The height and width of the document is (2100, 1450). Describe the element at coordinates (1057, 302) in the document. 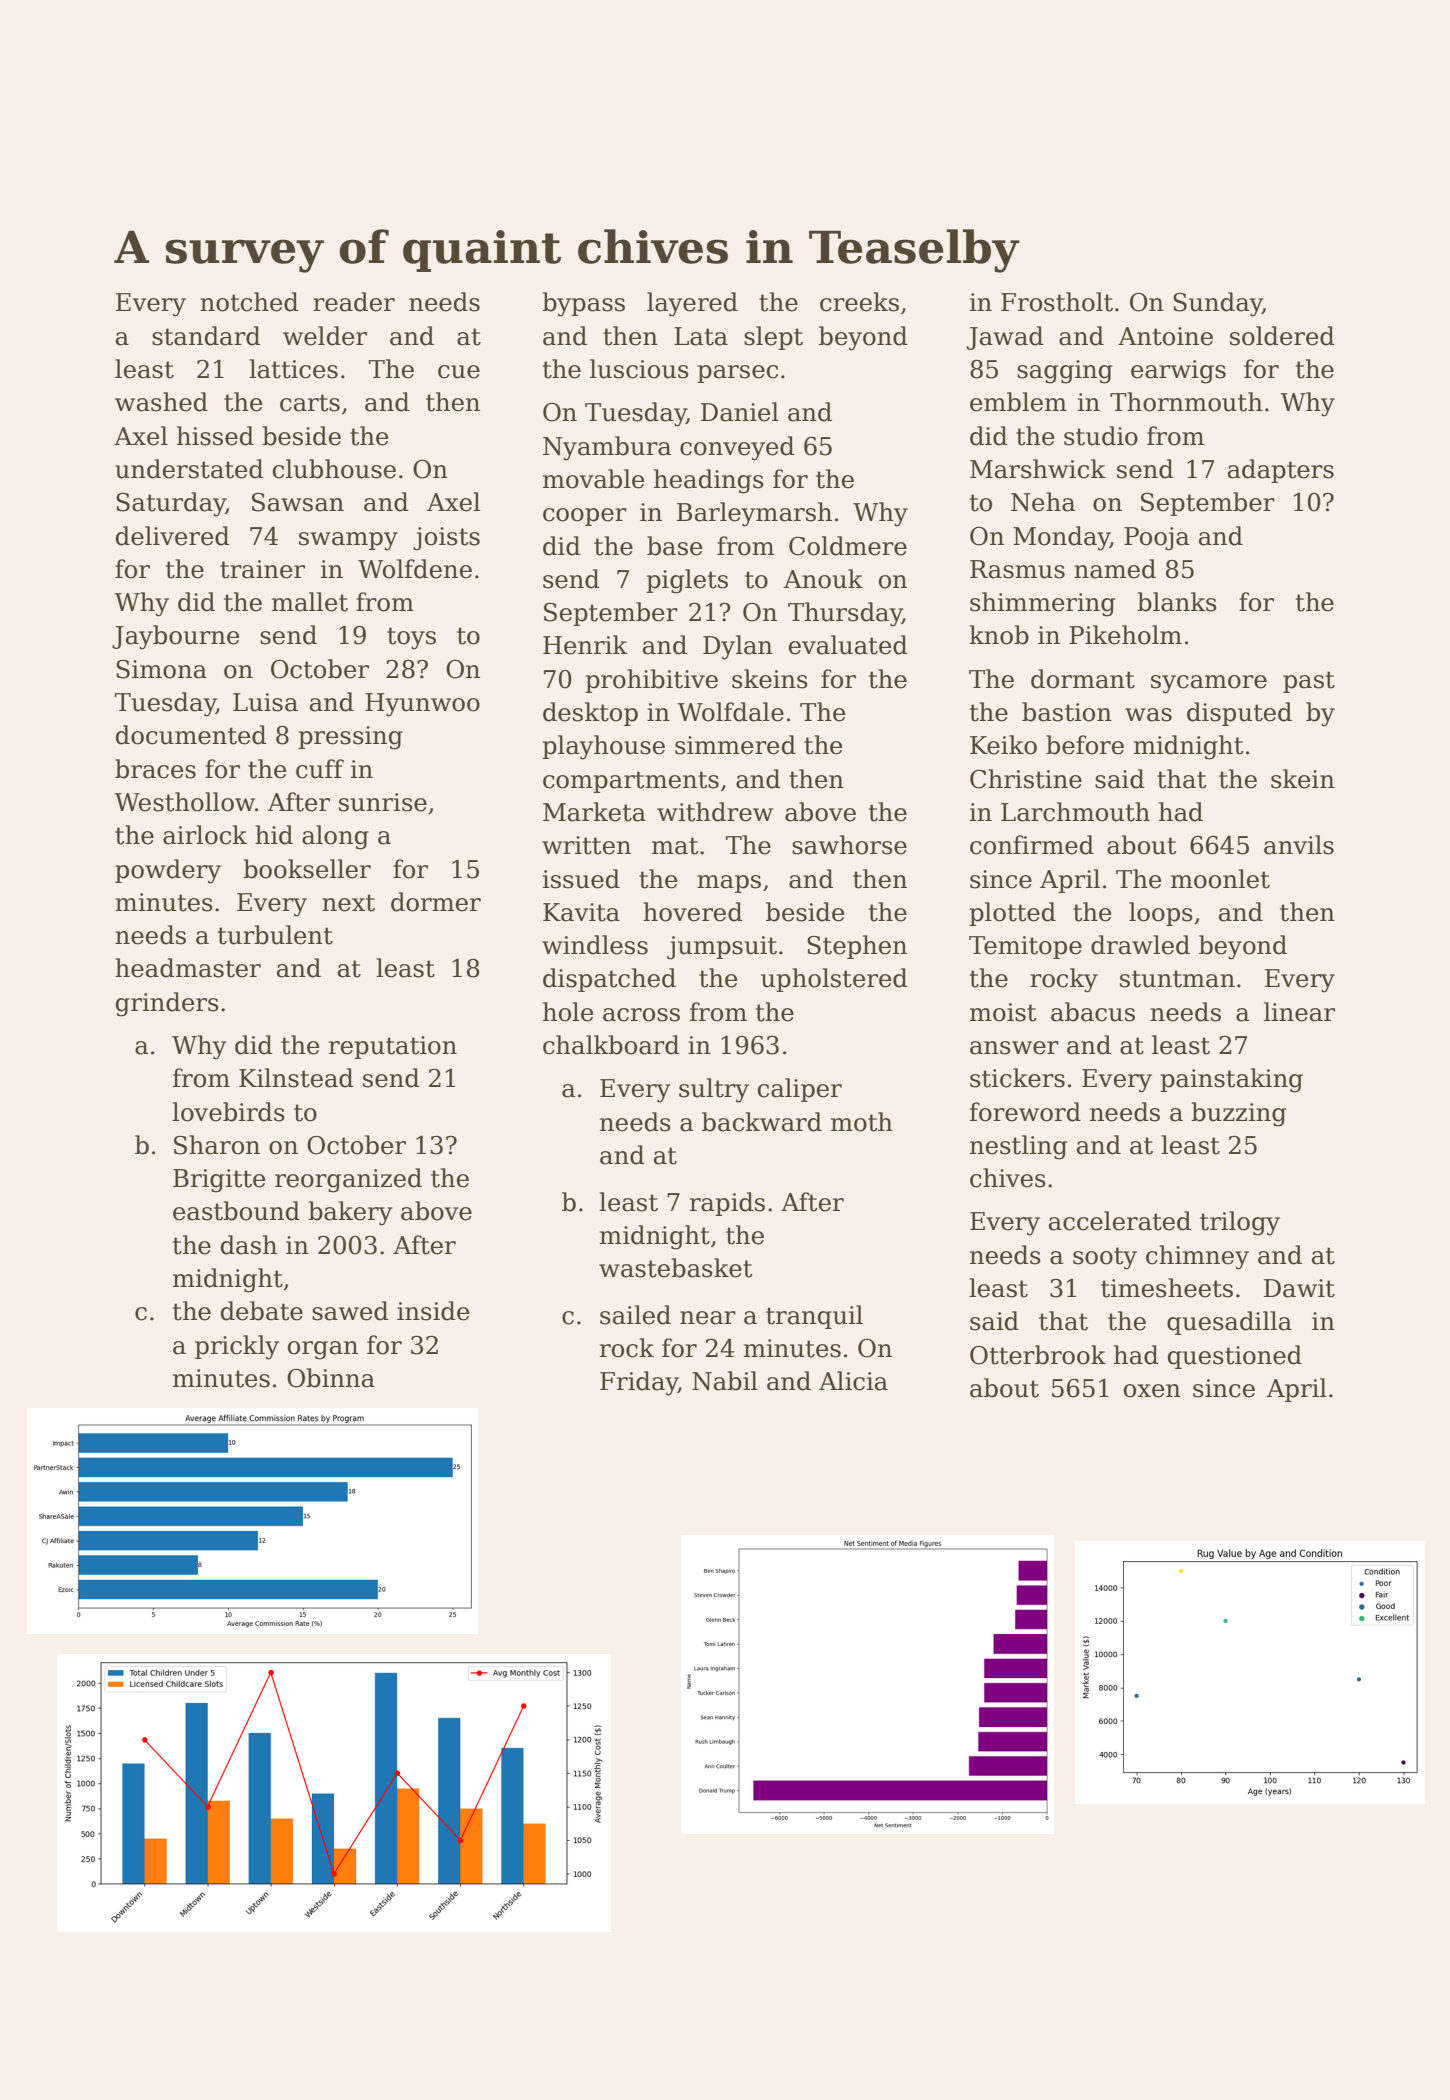

I see `Frostholt` at that location.
